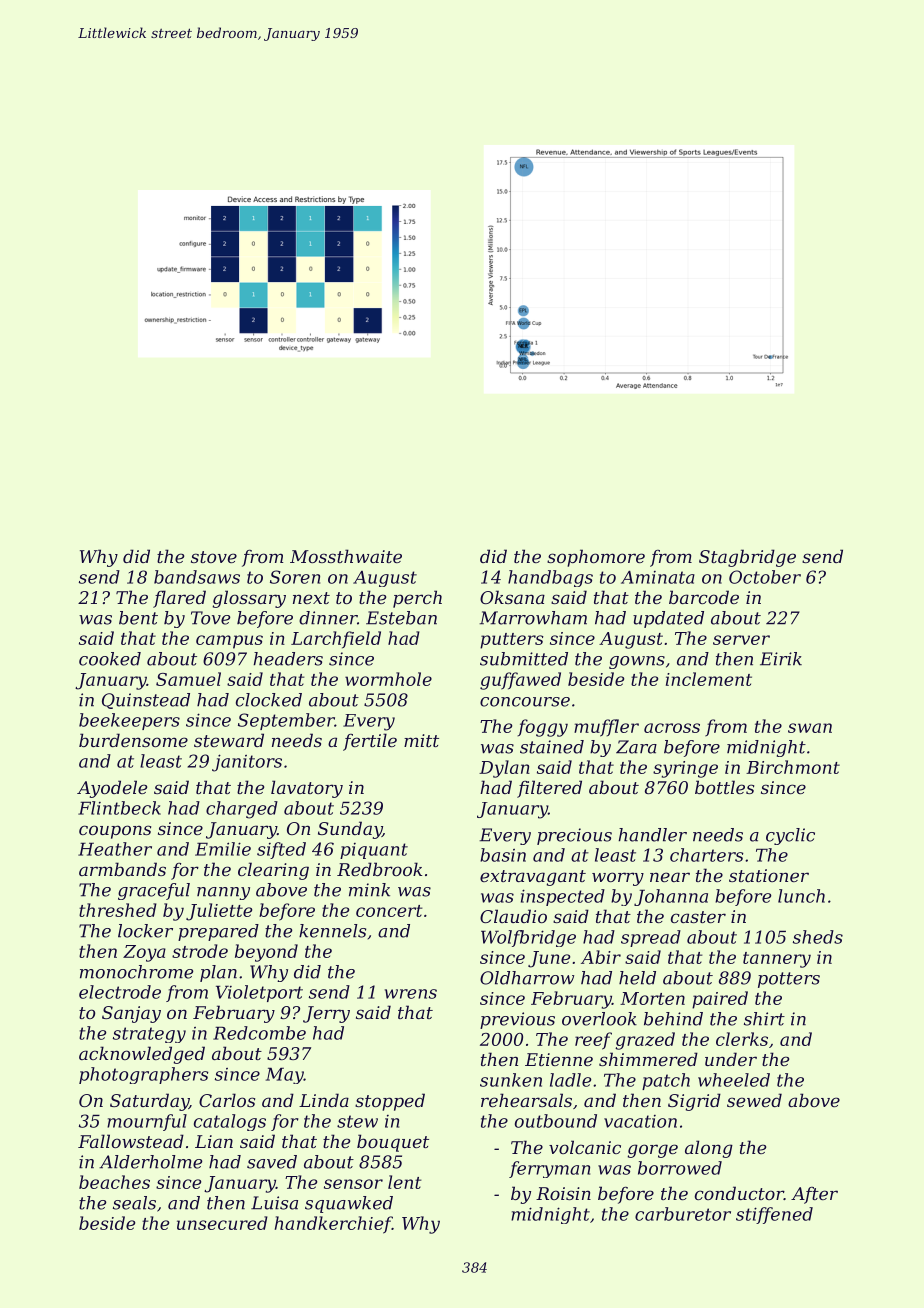  Describe the element at coordinates (346, 556) in the page. I see `Mossthwaite` at that location.
